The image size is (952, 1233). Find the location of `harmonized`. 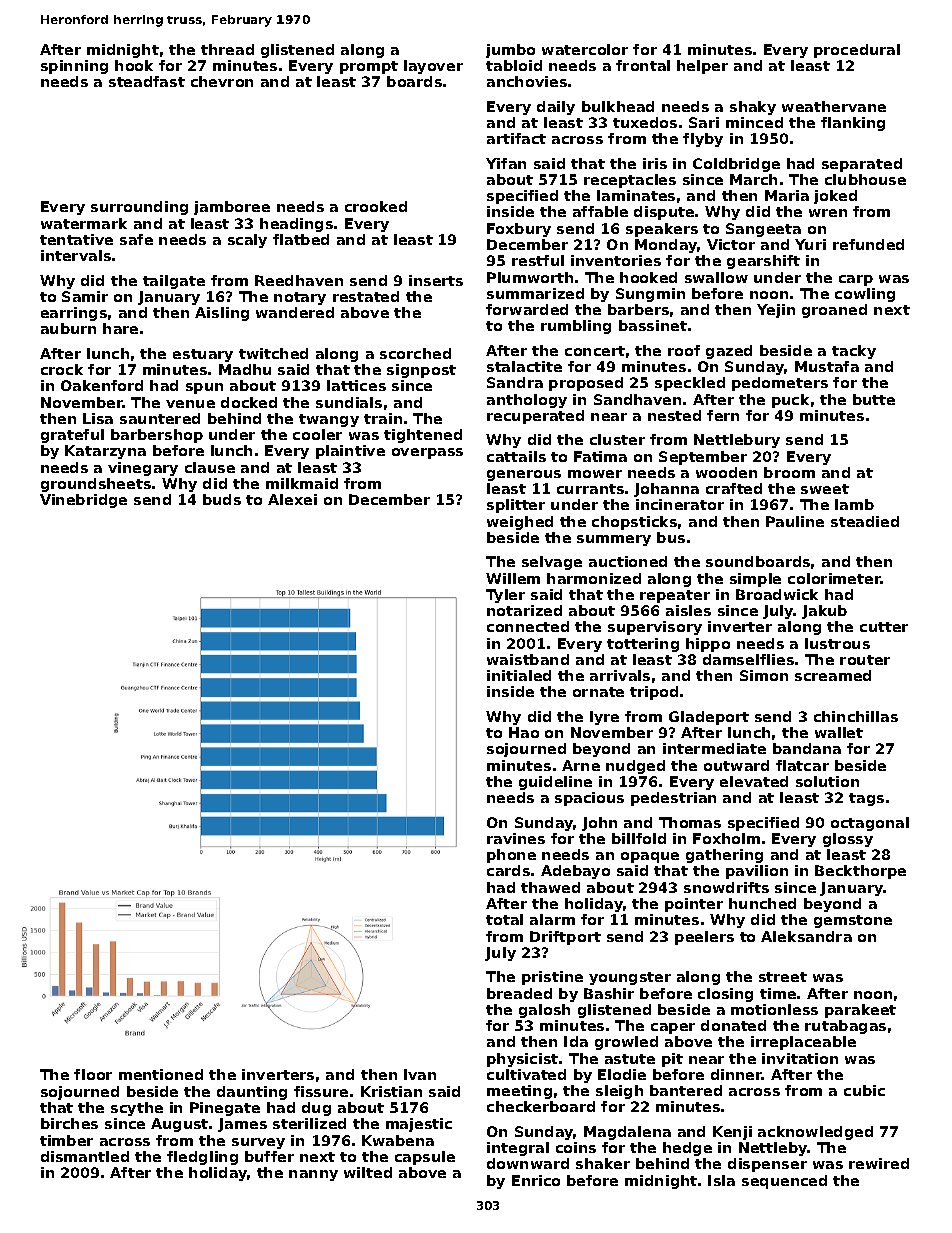

harmonized is located at coordinates (594, 578).
